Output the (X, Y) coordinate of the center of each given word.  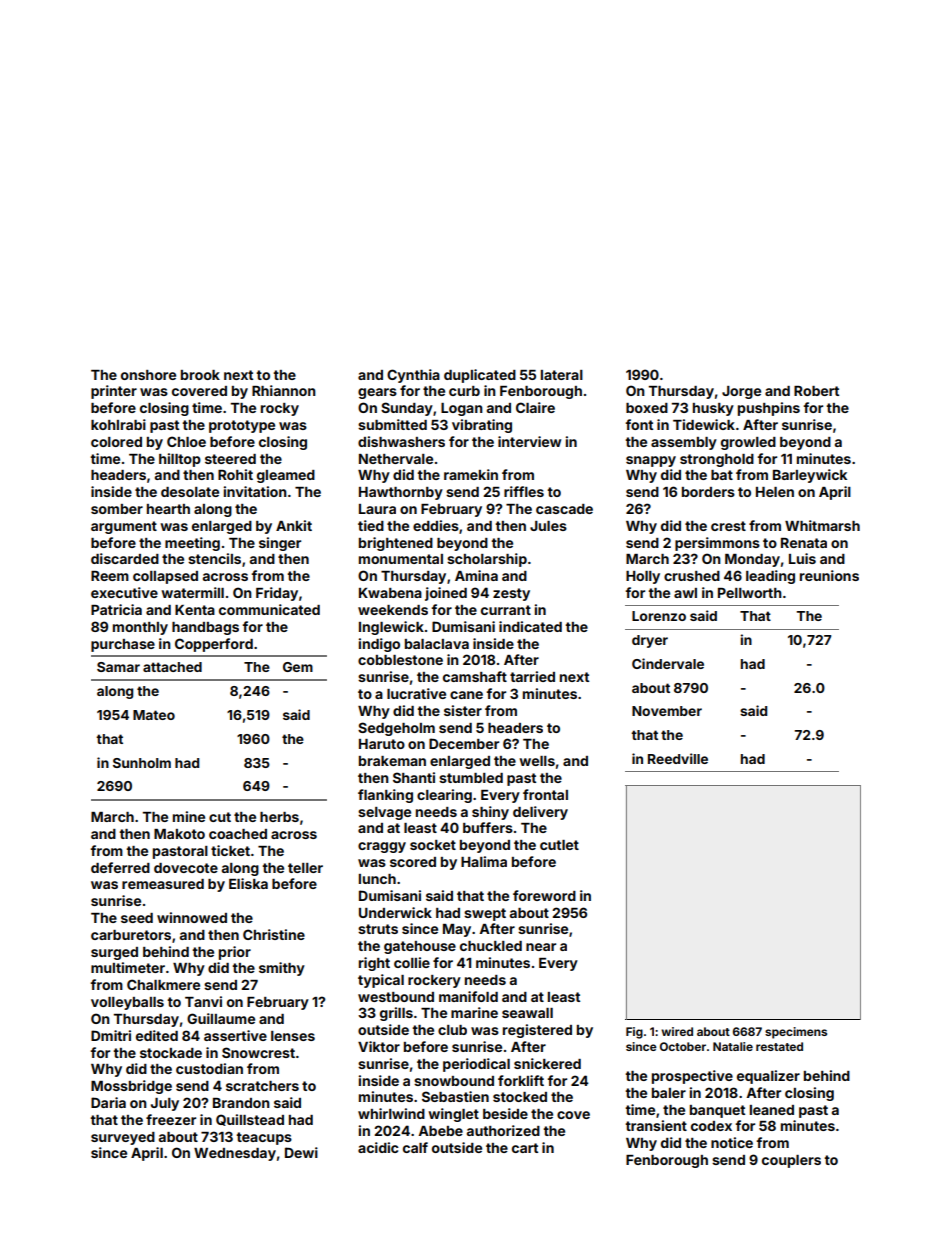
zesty (511, 594)
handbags (205, 628)
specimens (796, 1033)
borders (708, 492)
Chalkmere (163, 984)
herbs (279, 817)
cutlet (559, 845)
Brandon (241, 1103)
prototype (242, 426)
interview (529, 441)
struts (378, 929)
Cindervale (668, 663)
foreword (544, 895)
